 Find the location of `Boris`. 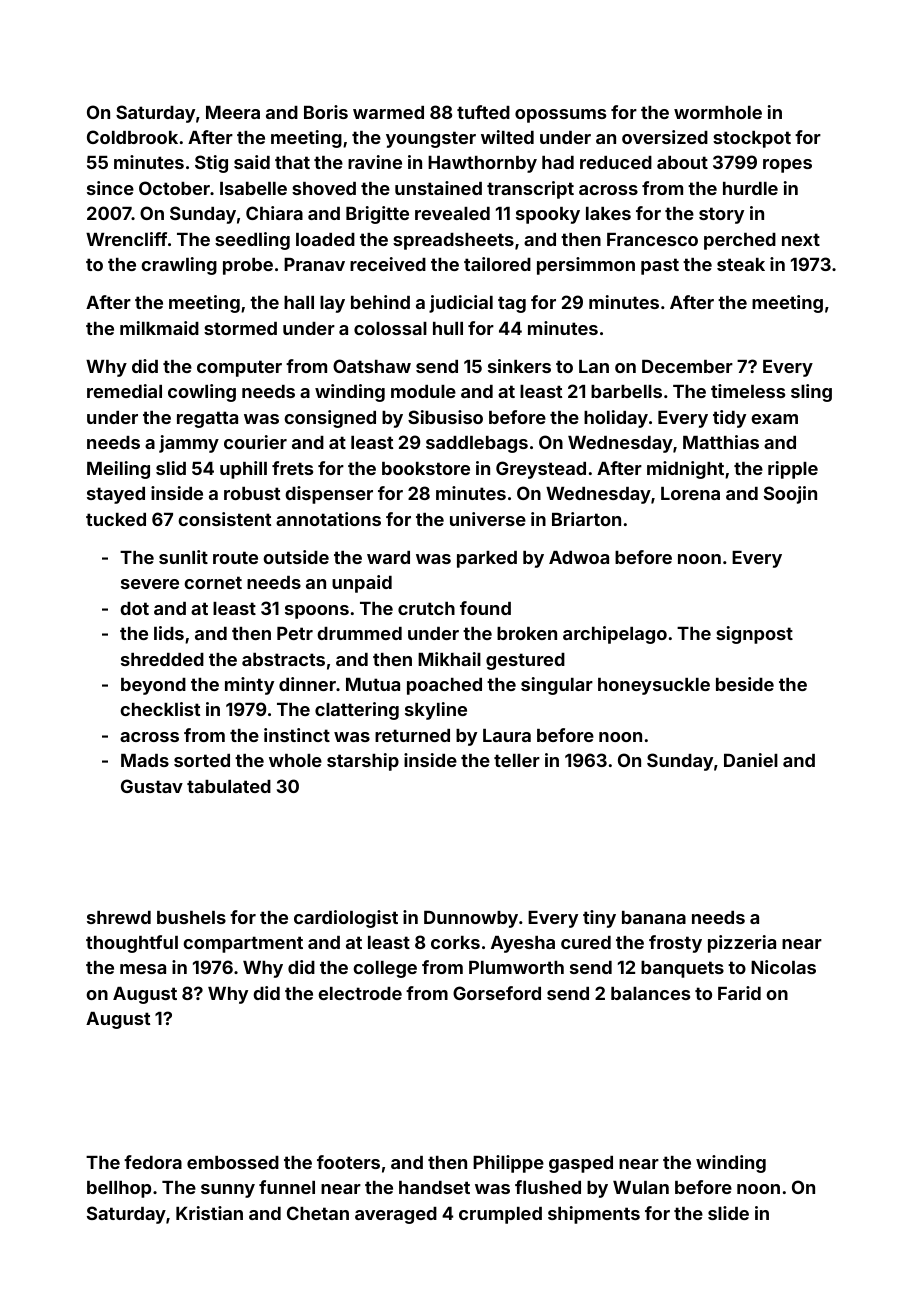

Boris is located at coordinates (326, 112).
